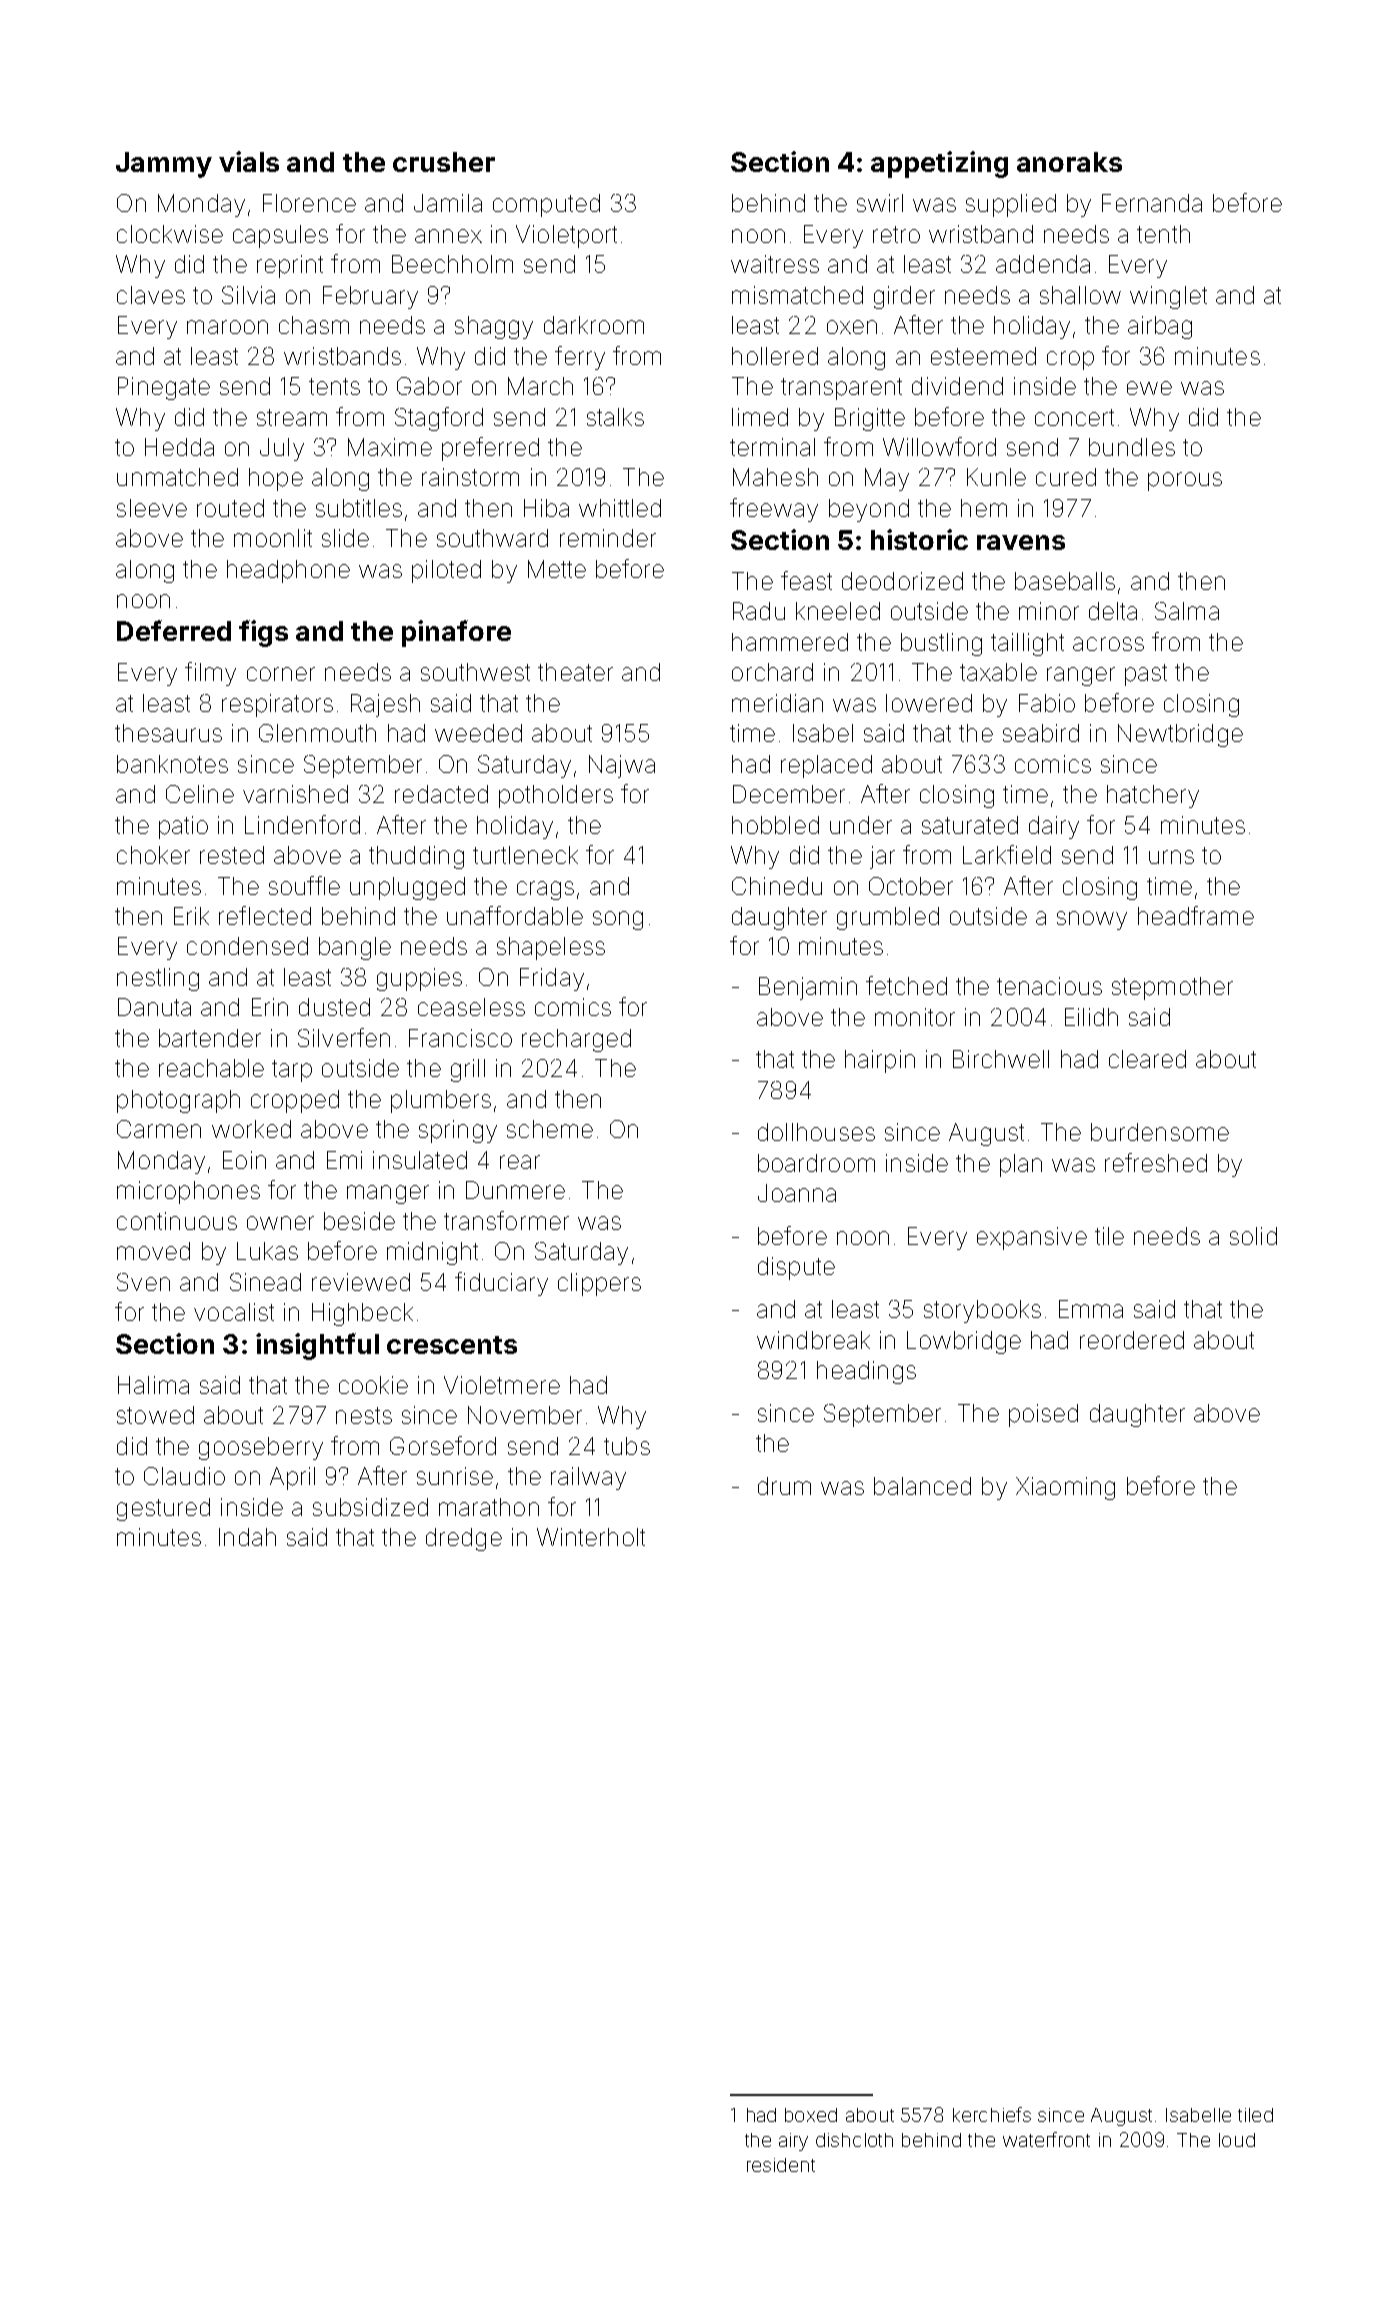  What do you see at coordinates (811, 2115) in the screenshot?
I see `boxed` at bounding box center [811, 2115].
